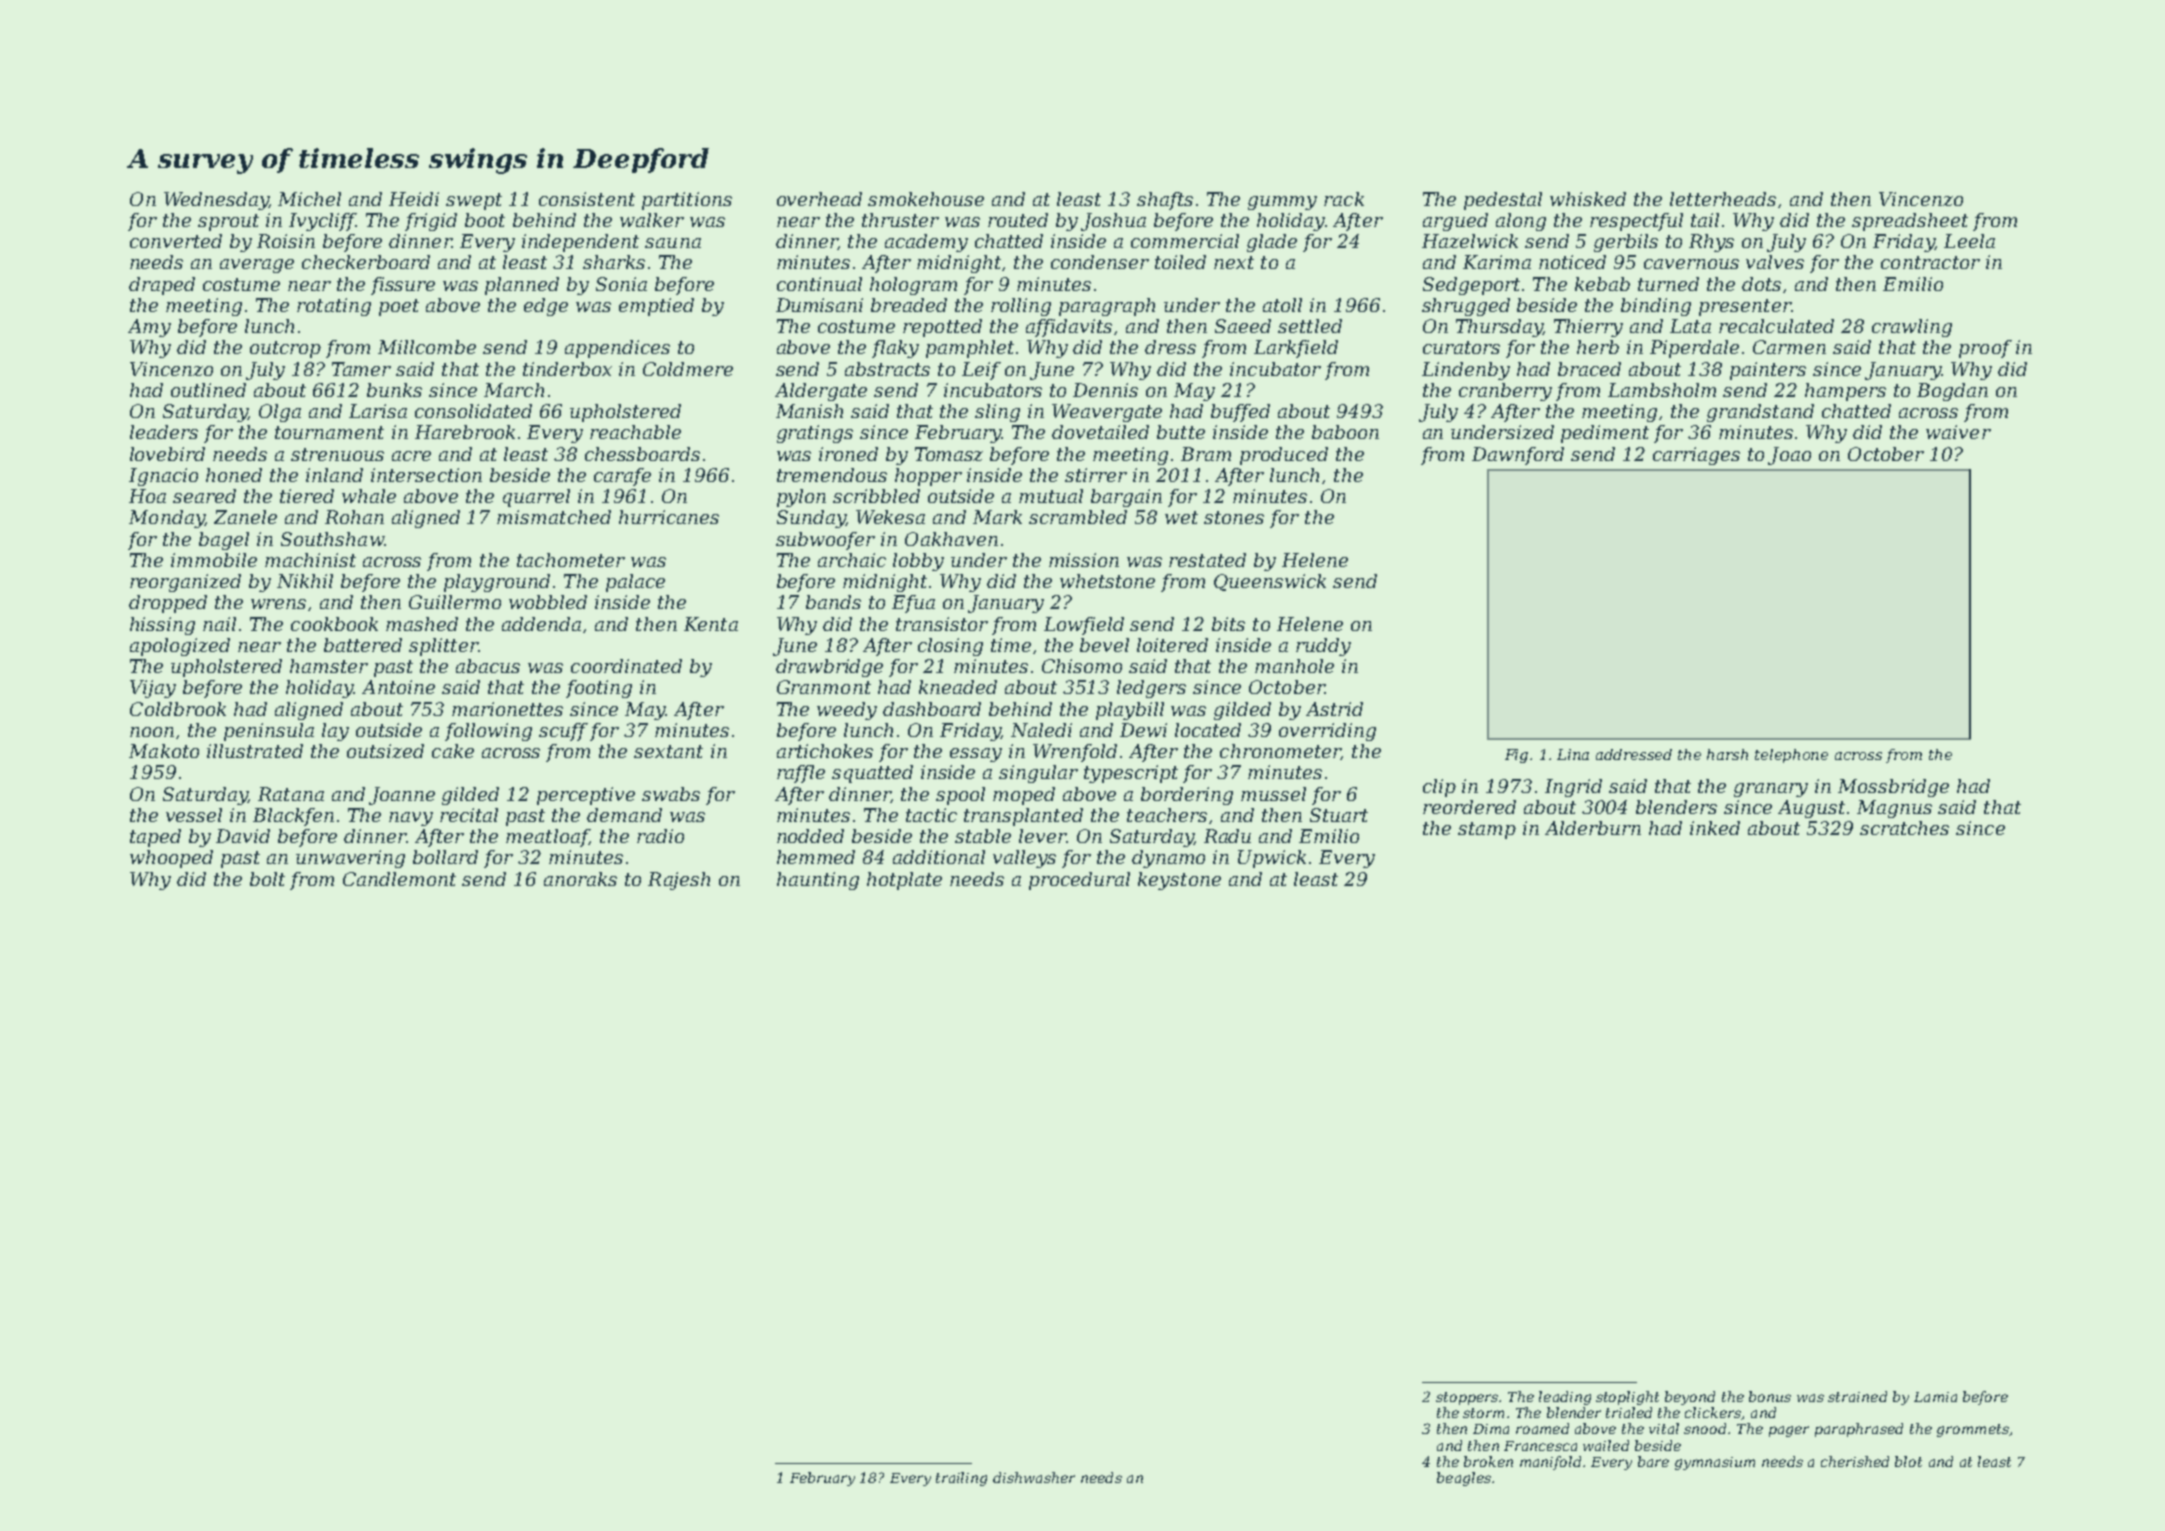 The width and height of the screenshot is (2165, 1531). I want to click on strained, so click(1857, 1396).
